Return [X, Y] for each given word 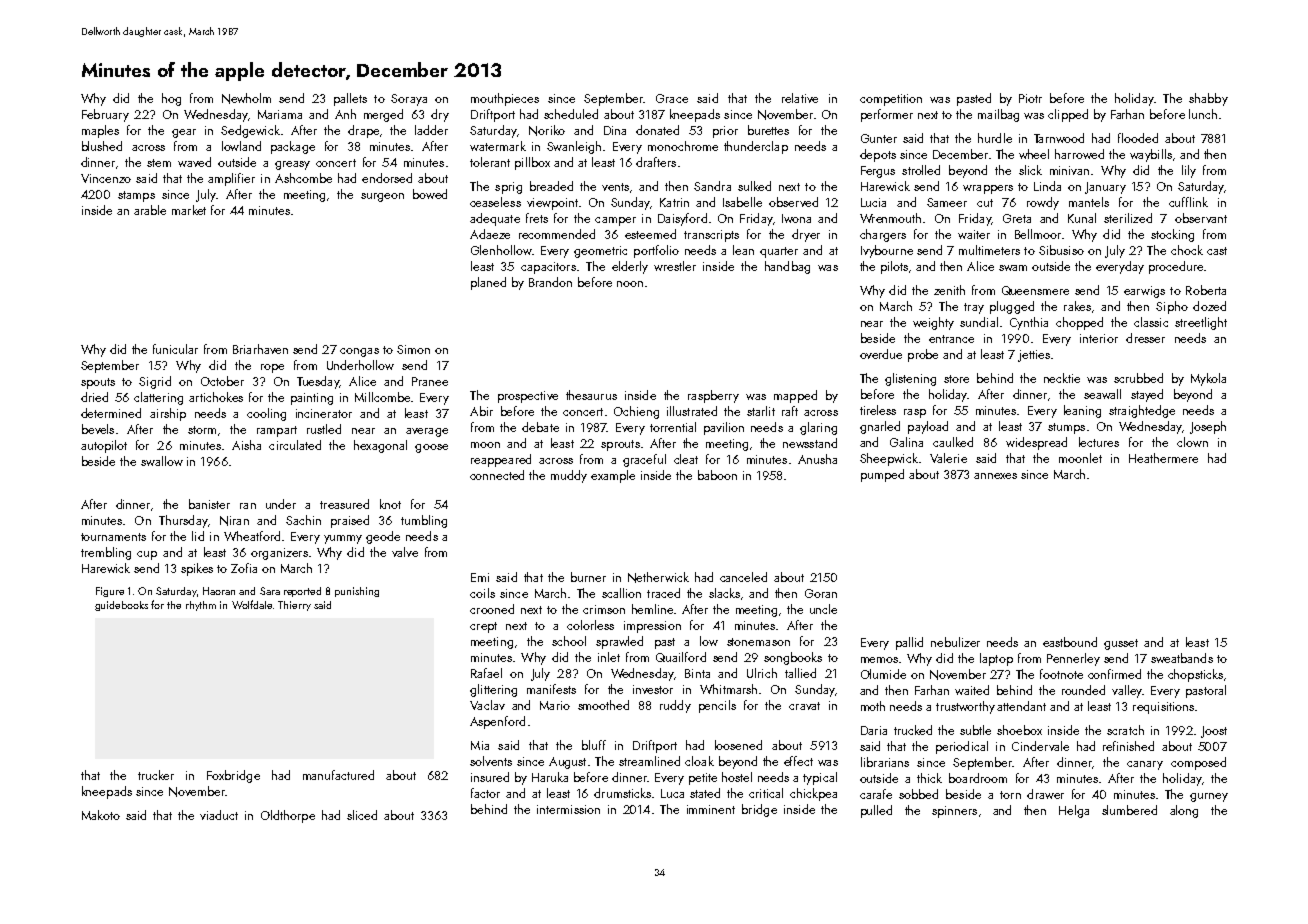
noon [630, 284]
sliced [362, 815]
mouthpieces [505, 99]
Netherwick [658, 577]
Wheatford [252, 536]
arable [150, 210]
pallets [350, 99]
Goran [821, 593]
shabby [1208, 99]
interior [1099, 338]
